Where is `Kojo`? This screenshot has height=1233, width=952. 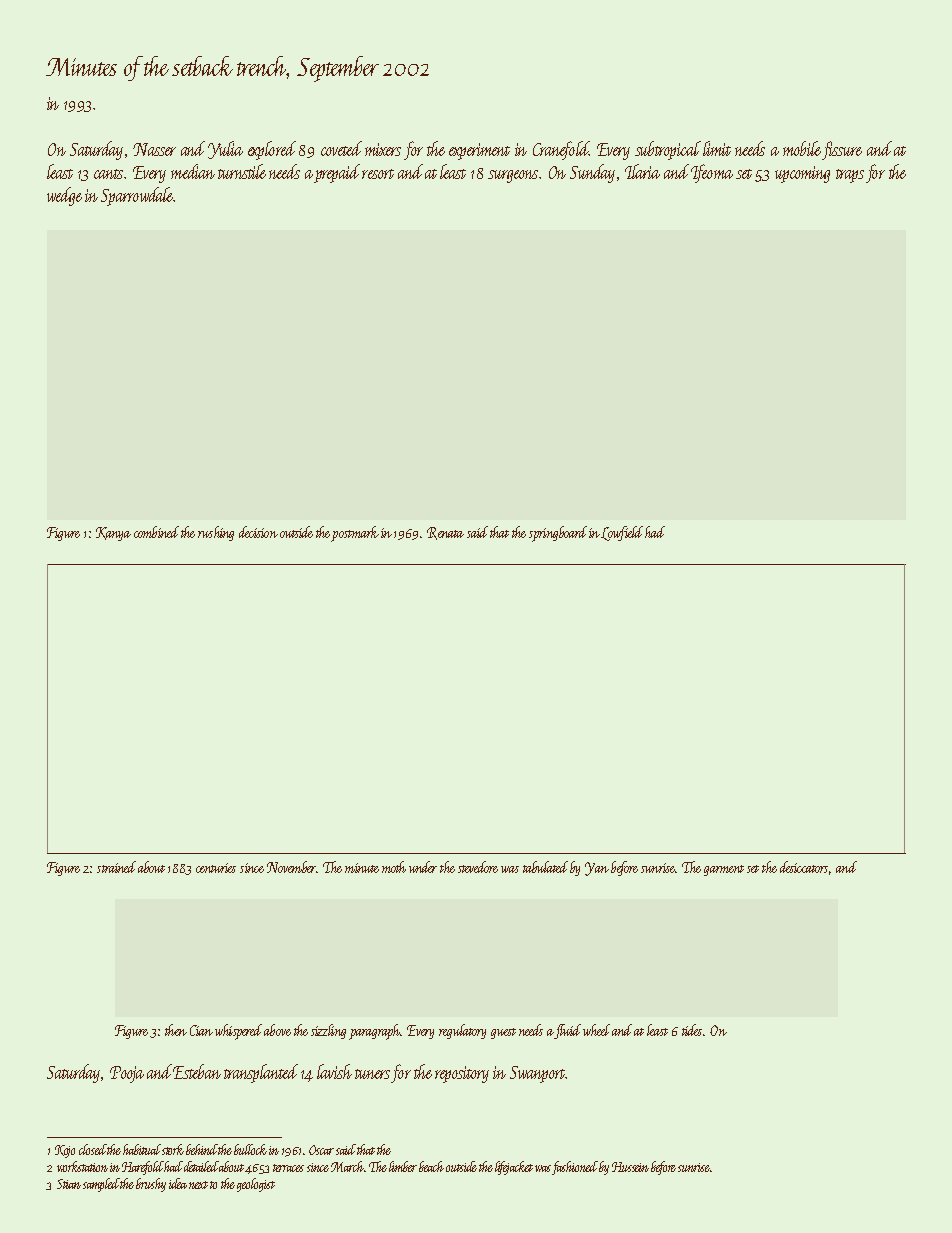 Kojo is located at coordinates (65, 1151).
